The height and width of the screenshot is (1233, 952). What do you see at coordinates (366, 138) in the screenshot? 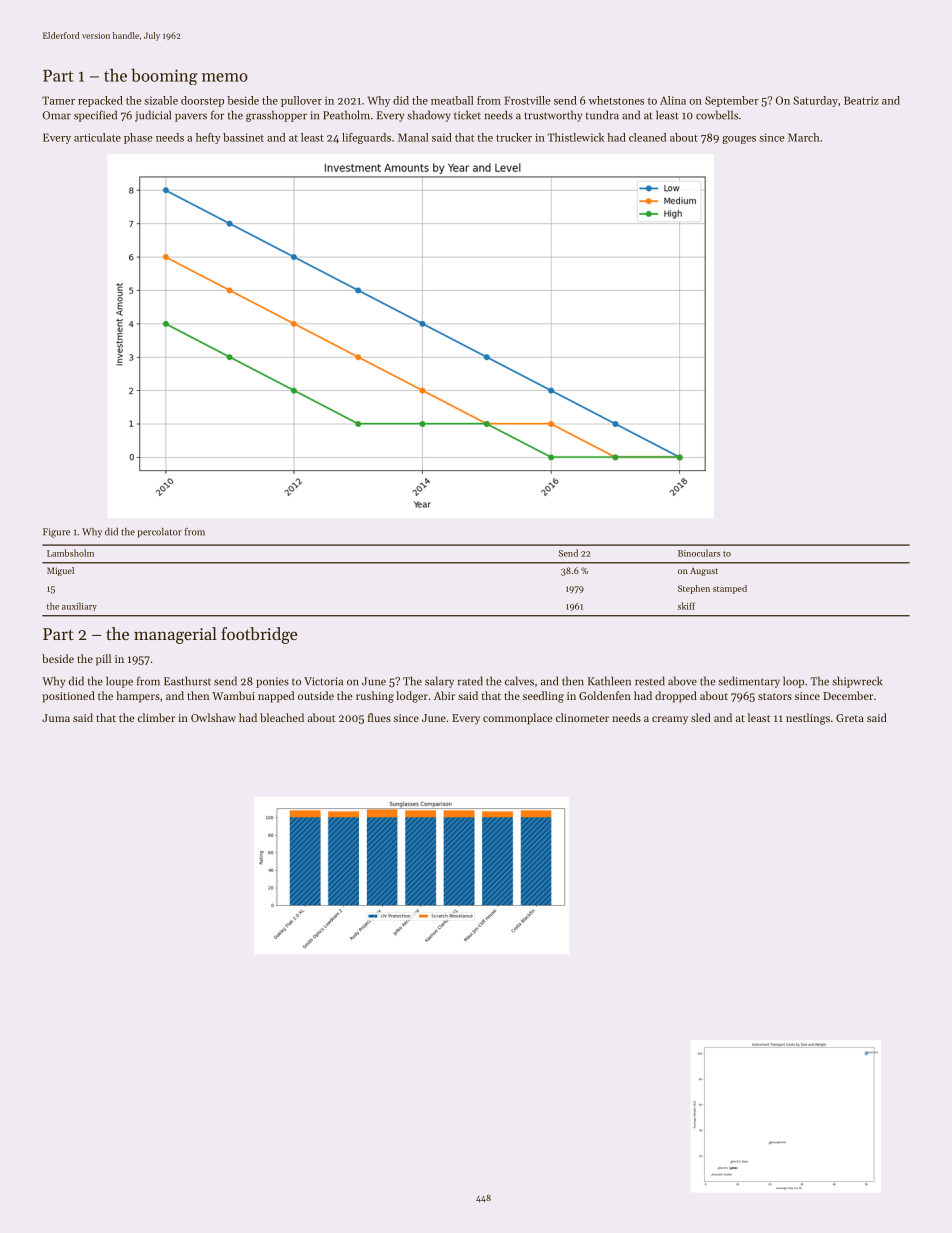
I see `lifeguards` at bounding box center [366, 138].
